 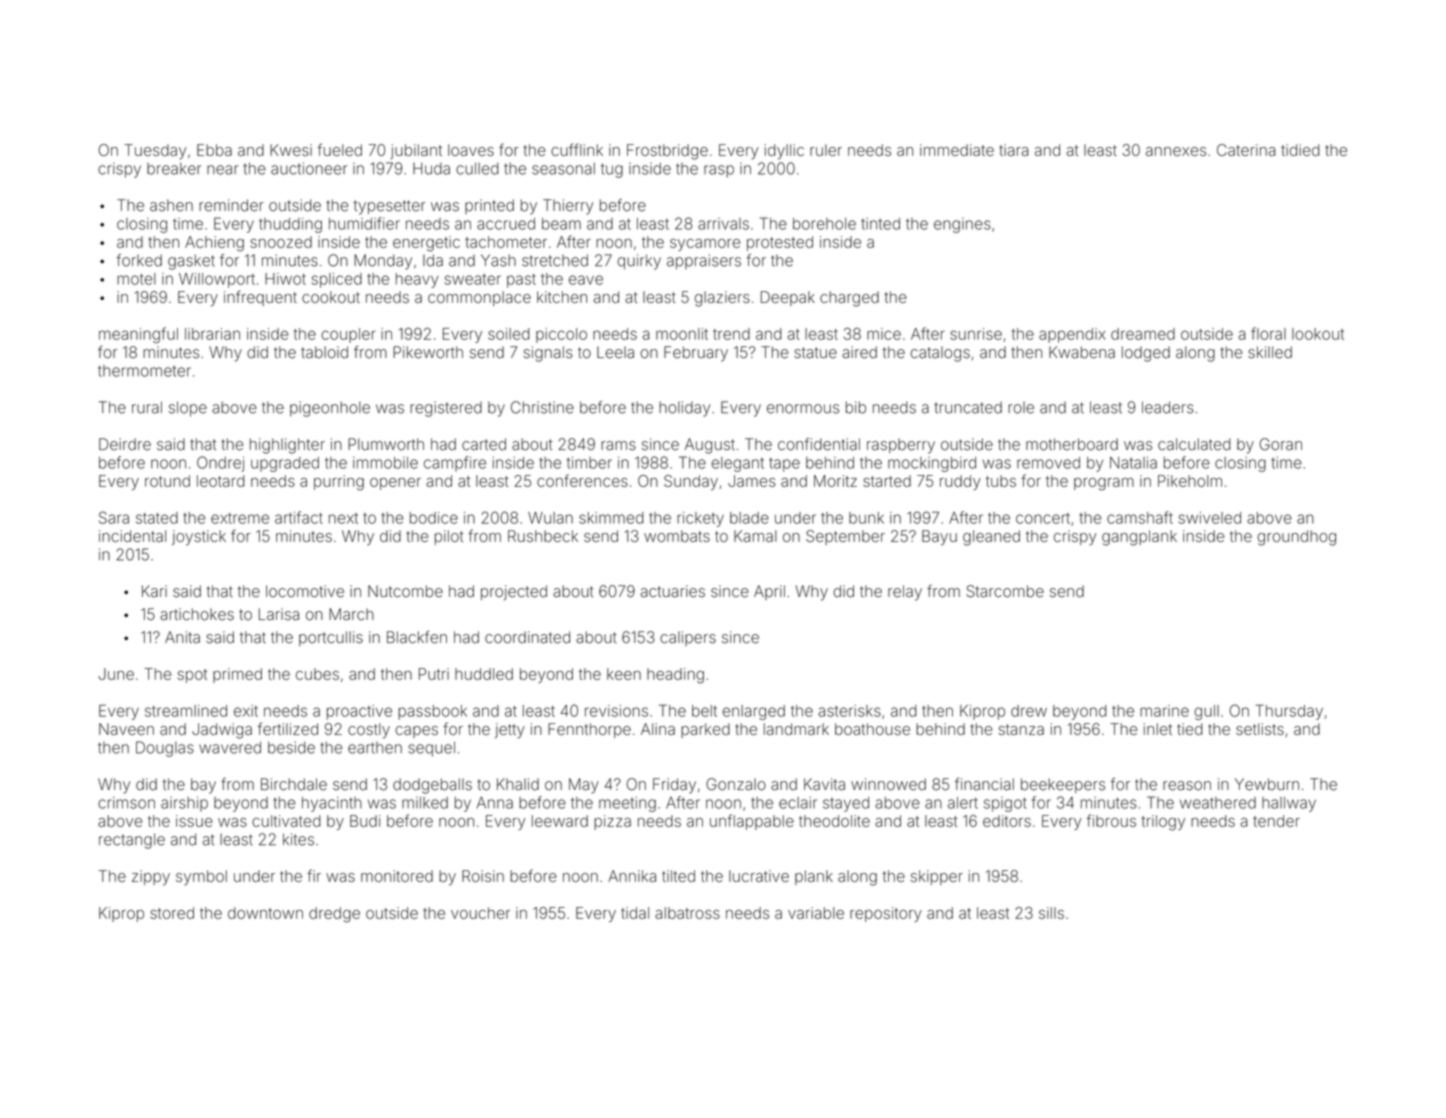 What do you see at coordinates (684, 409) in the screenshot?
I see `holiday` at bounding box center [684, 409].
